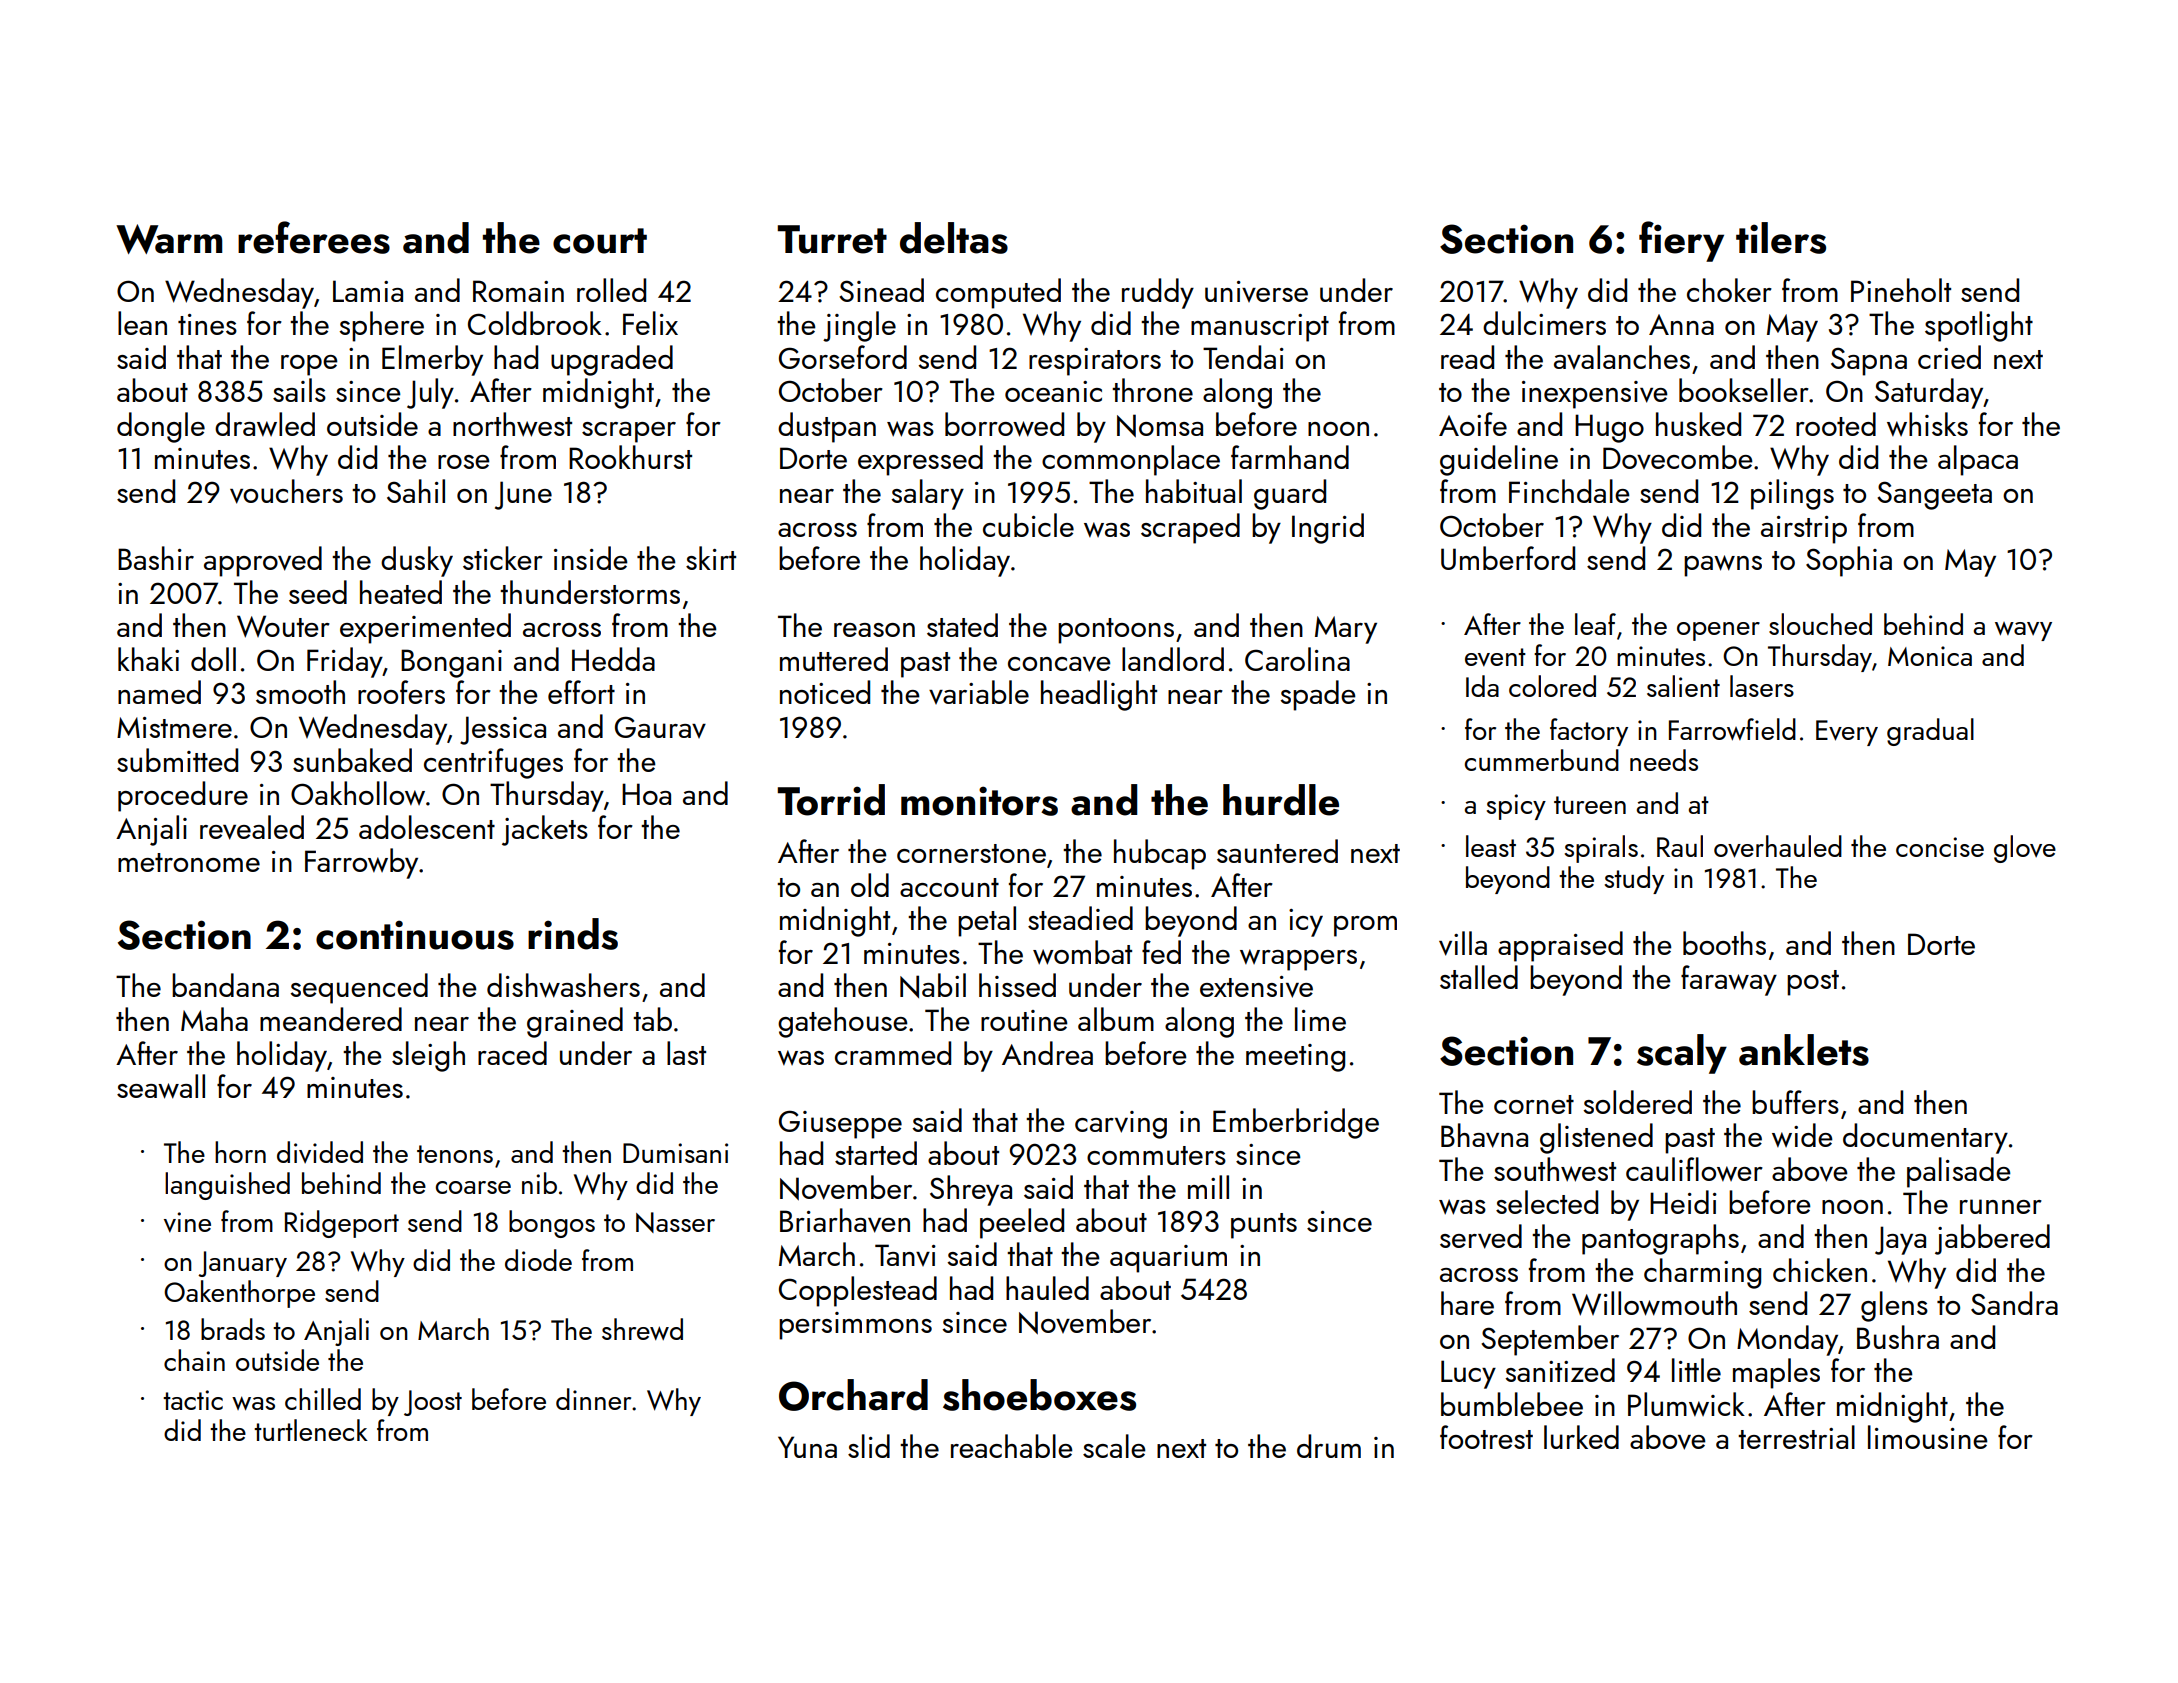 The height and width of the page is (1683, 2178). I want to click on borrowed, so click(1004, 424).
